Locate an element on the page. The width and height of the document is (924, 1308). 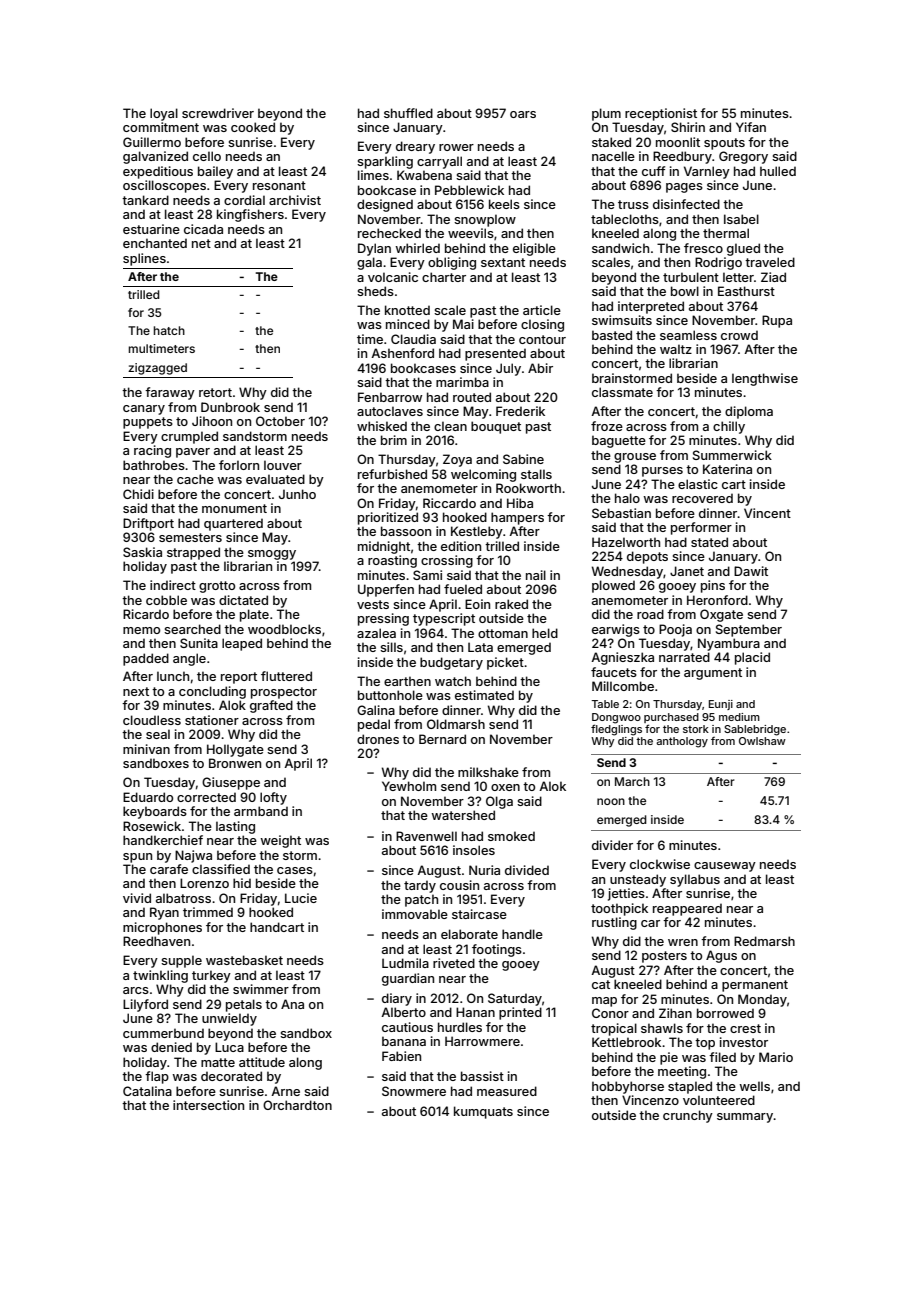
Rosewick is located at coordinates (152, 826).
